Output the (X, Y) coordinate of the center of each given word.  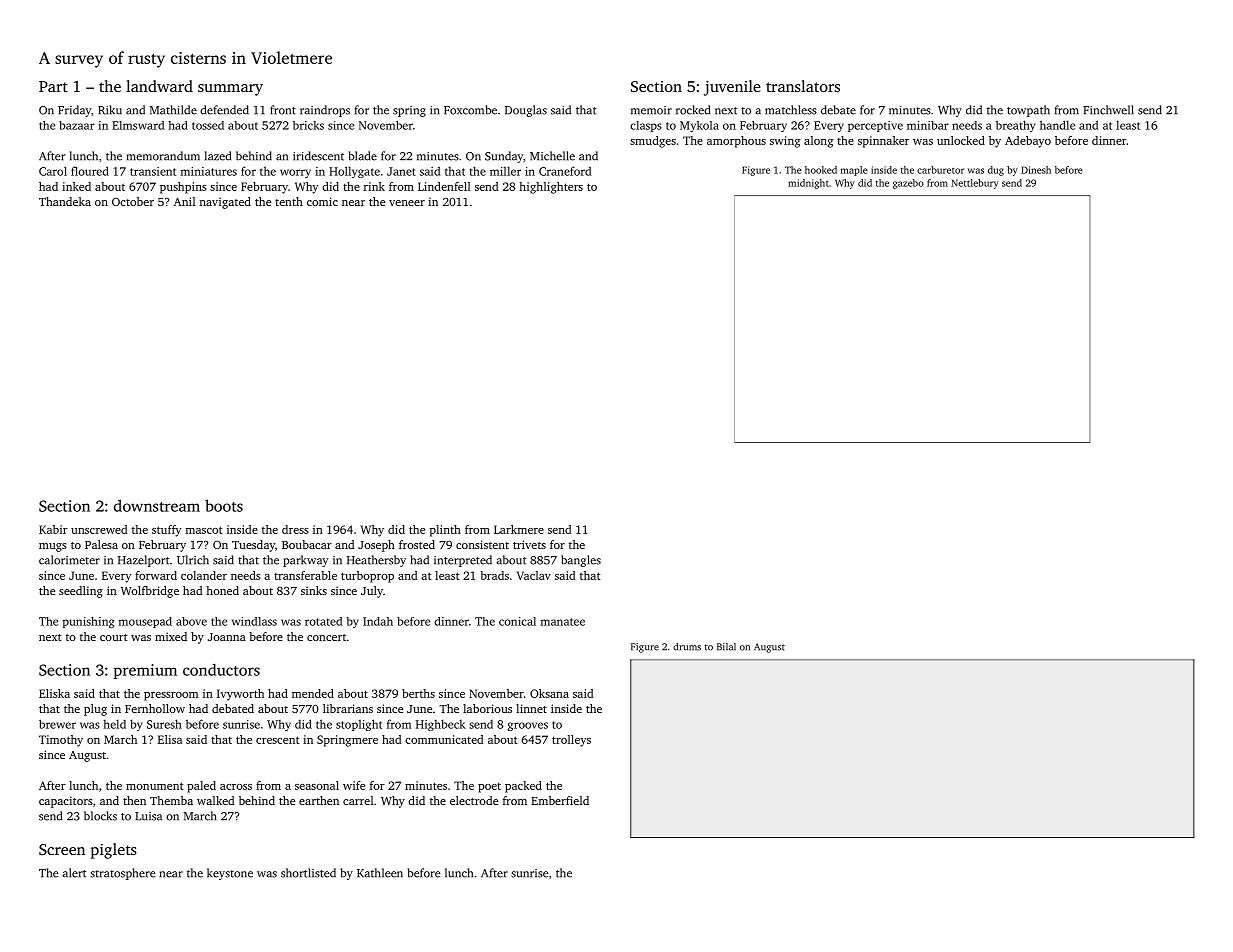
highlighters (551, 188)
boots (224, 505)
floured (90, 171)
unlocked (961, 140)
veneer (407, 203)
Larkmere (519, 529)
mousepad (145, 622)
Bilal (726, 647)
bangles (581, 561)
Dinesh (1036, 170)
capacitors (66, 802)
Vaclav (534, 575)
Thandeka (65, 201)
